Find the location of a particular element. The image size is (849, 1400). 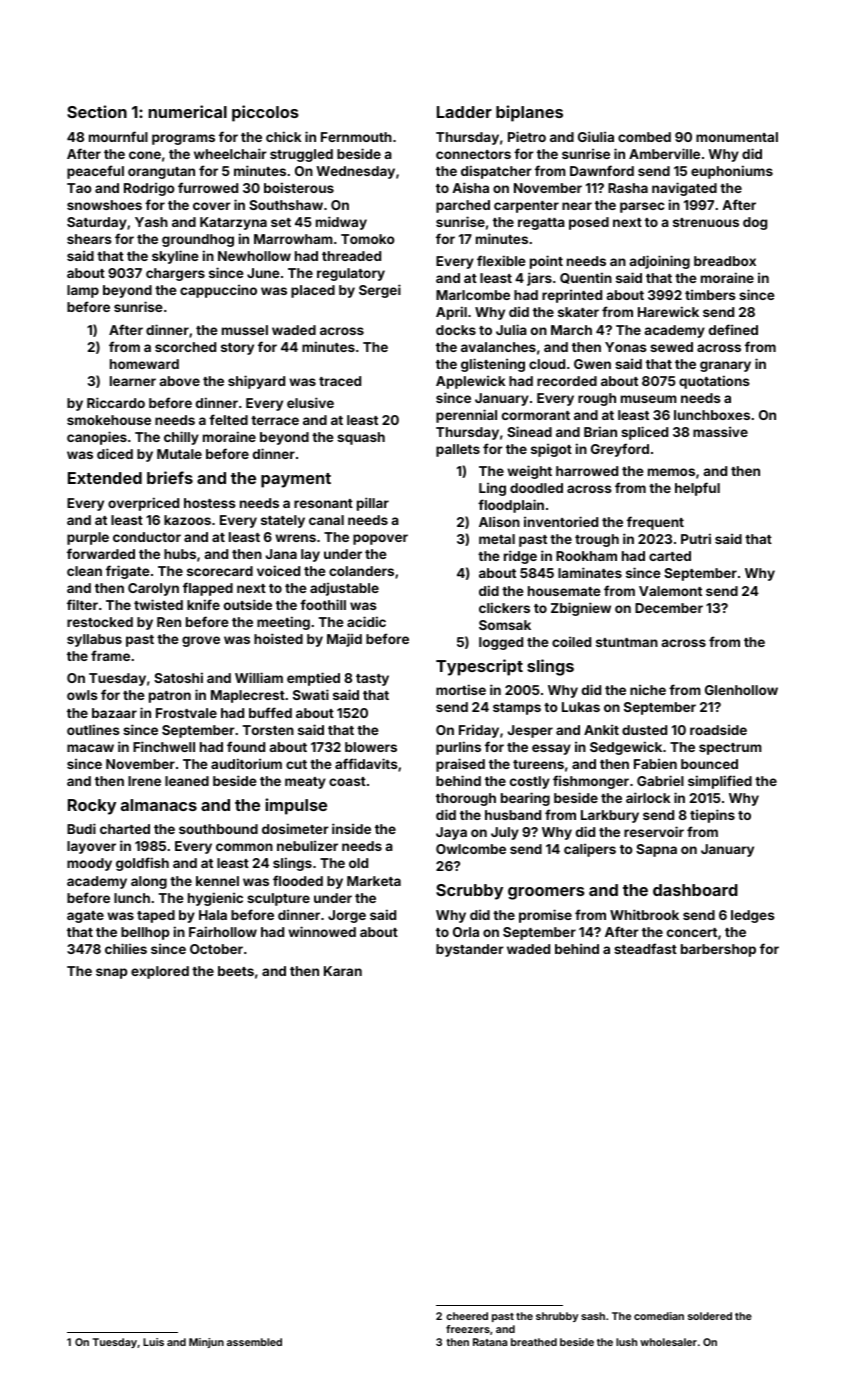

comedian is located at coordinates (659, 1316).
